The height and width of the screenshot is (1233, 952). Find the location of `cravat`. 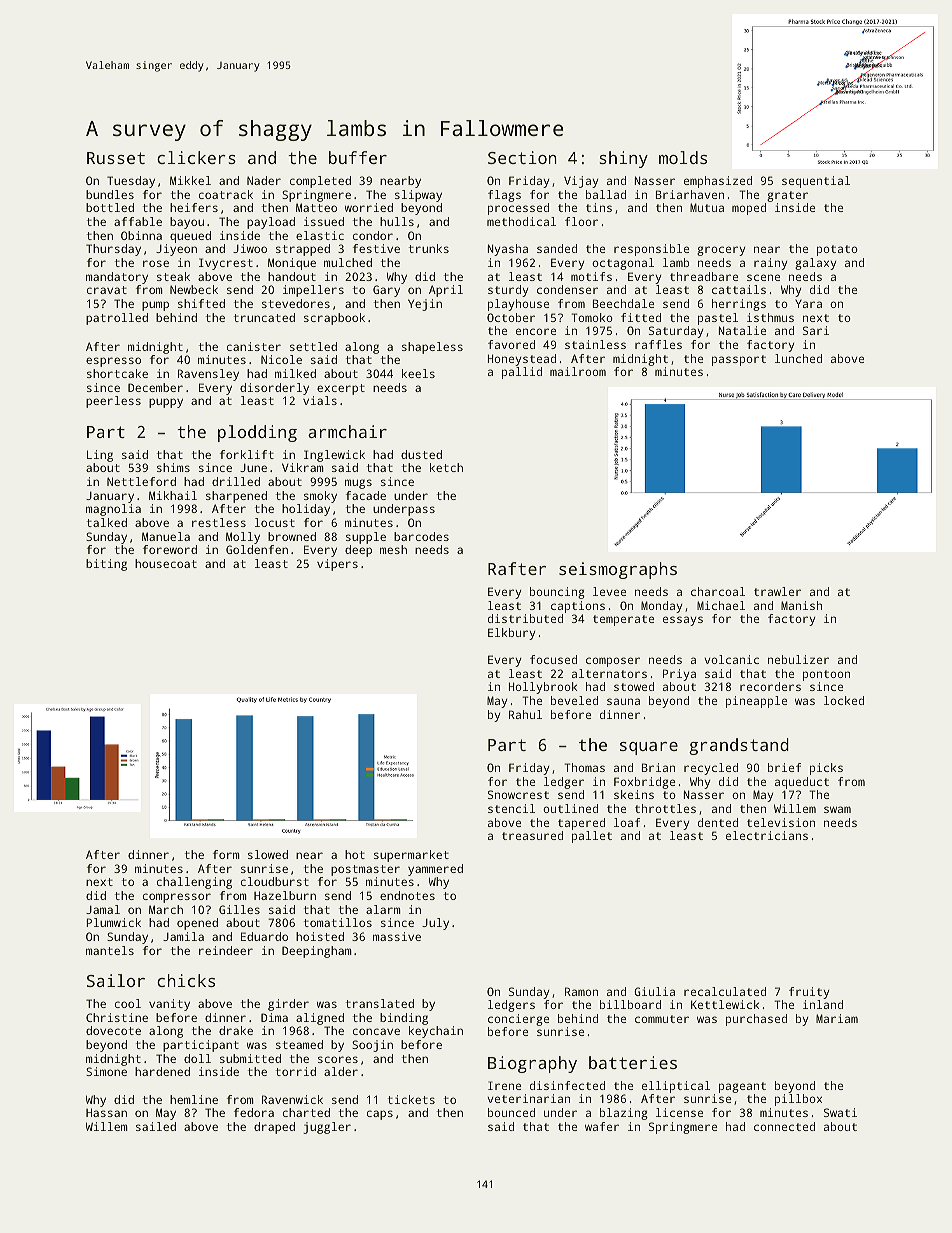

cravat is located at coordinates (107, 290).
